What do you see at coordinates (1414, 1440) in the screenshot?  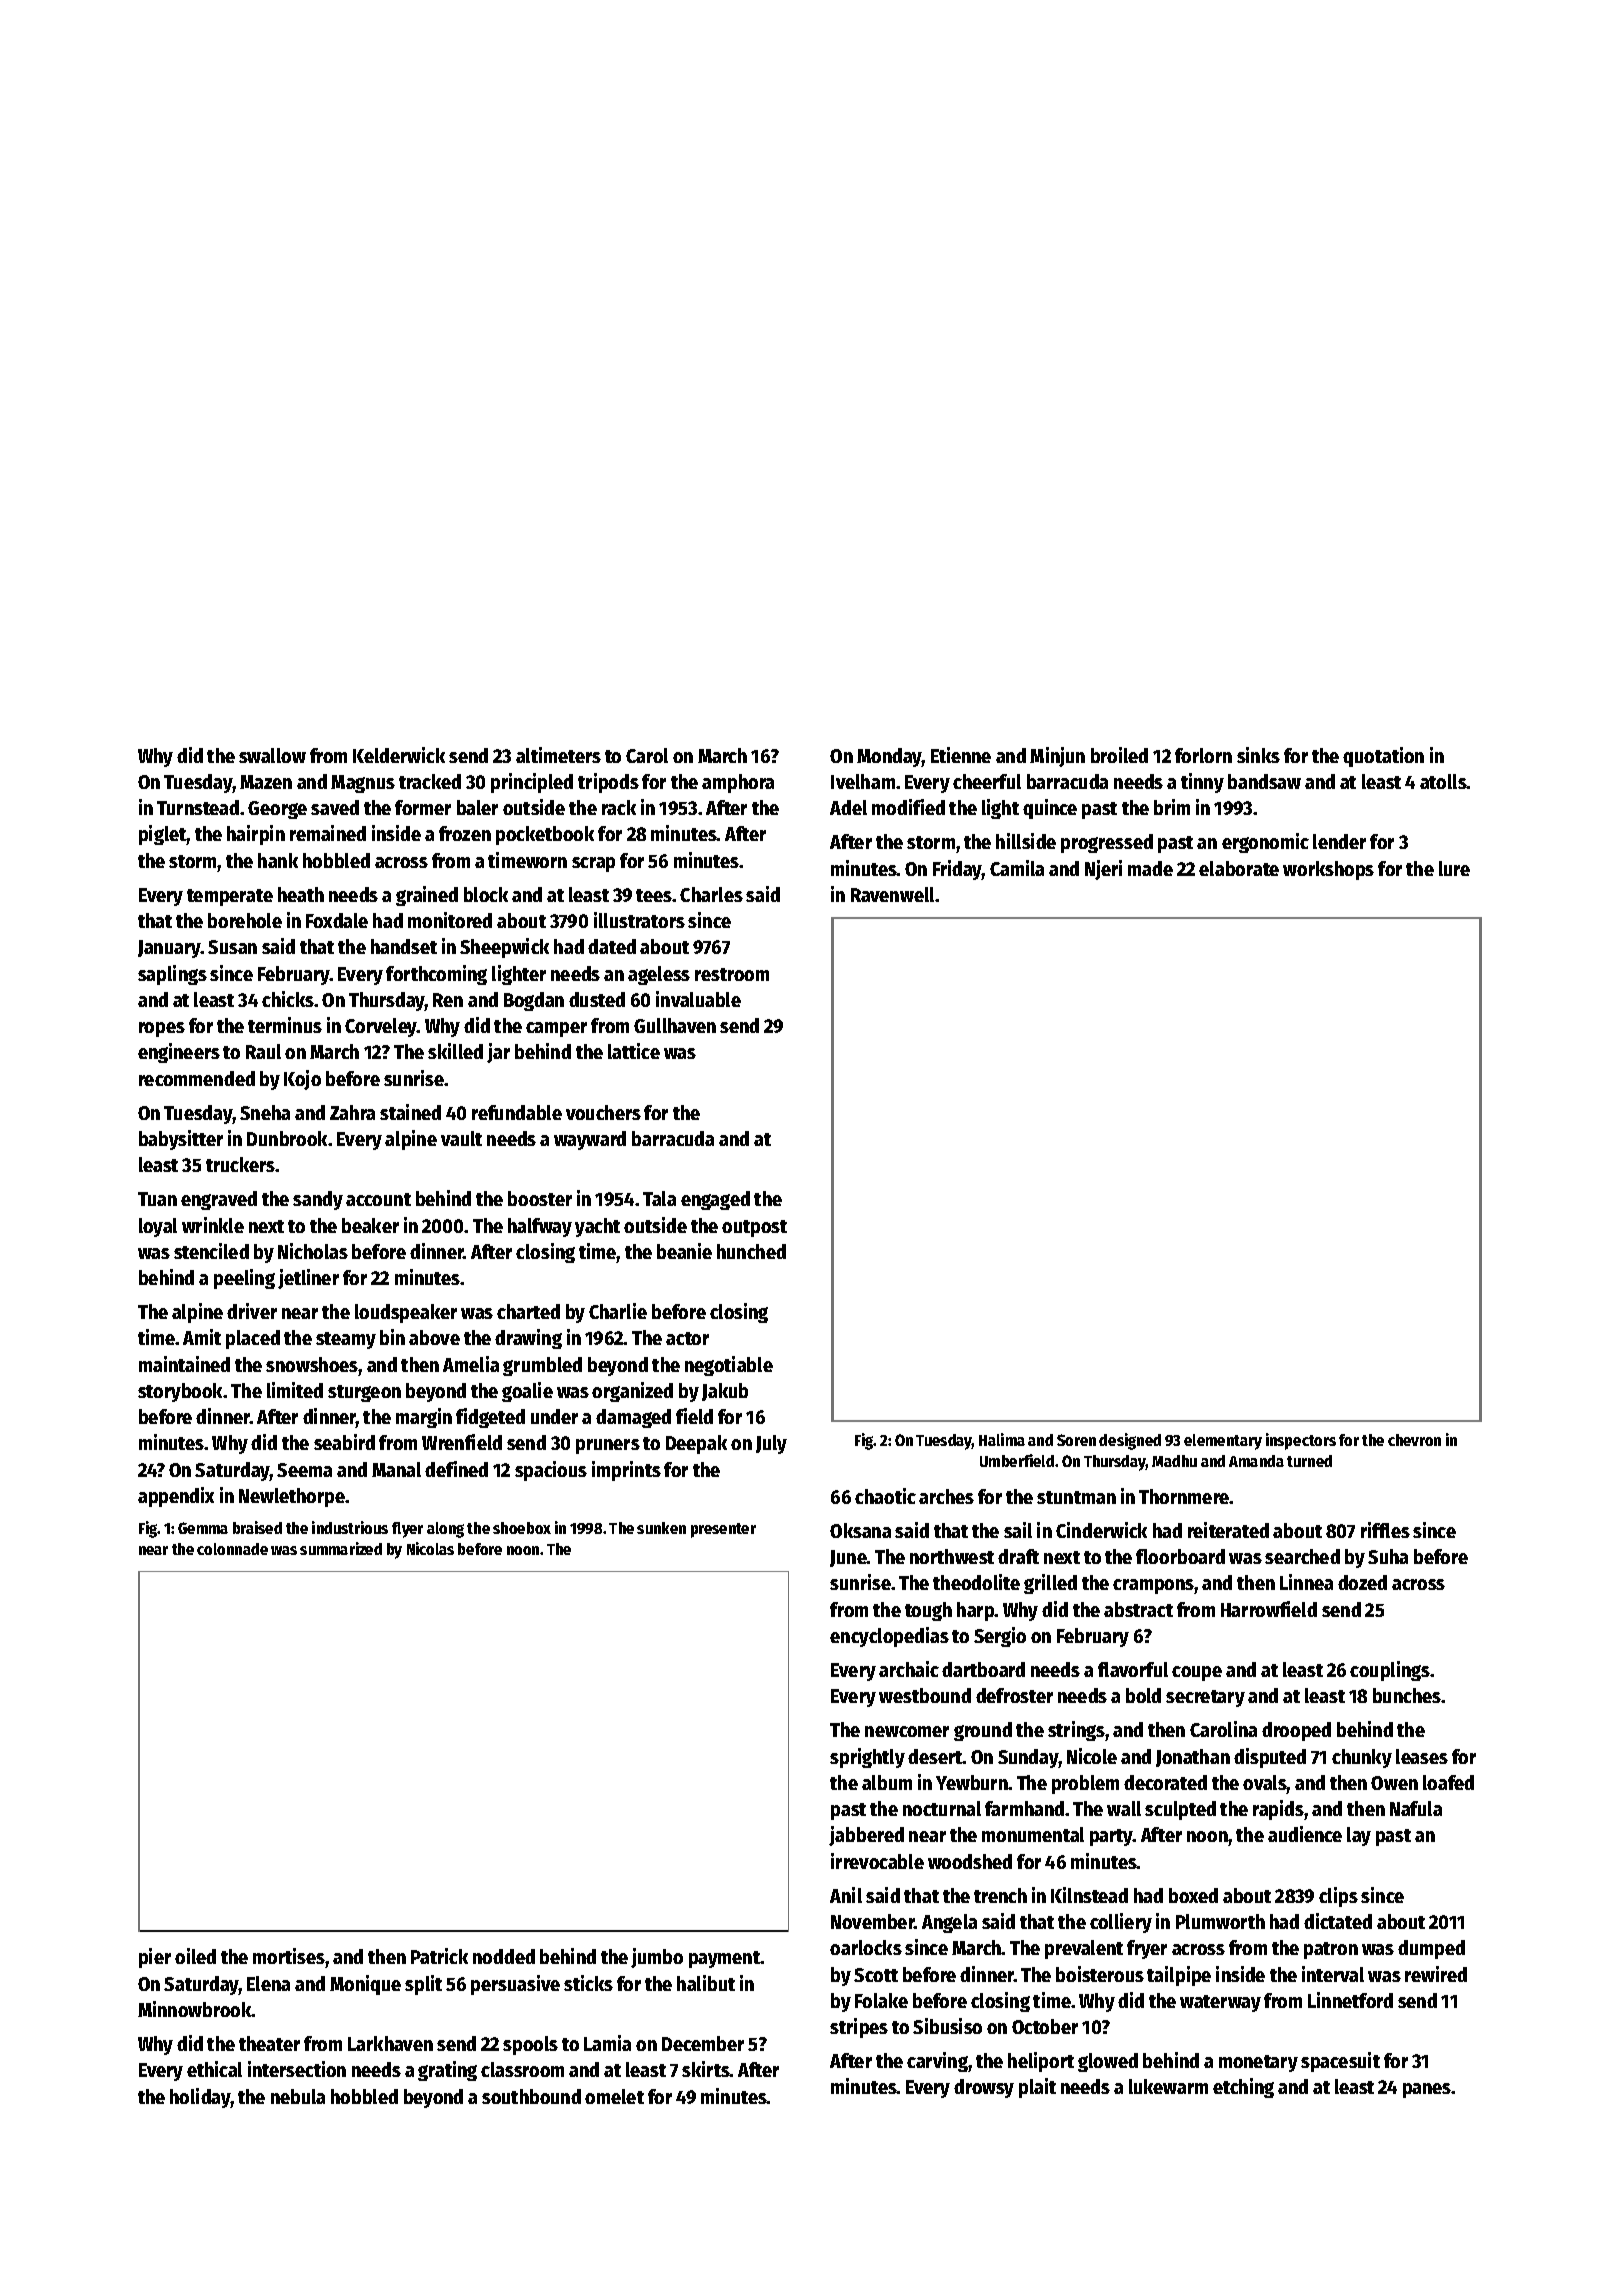 I see `chevron` at bounding box center [1414, 1440].
